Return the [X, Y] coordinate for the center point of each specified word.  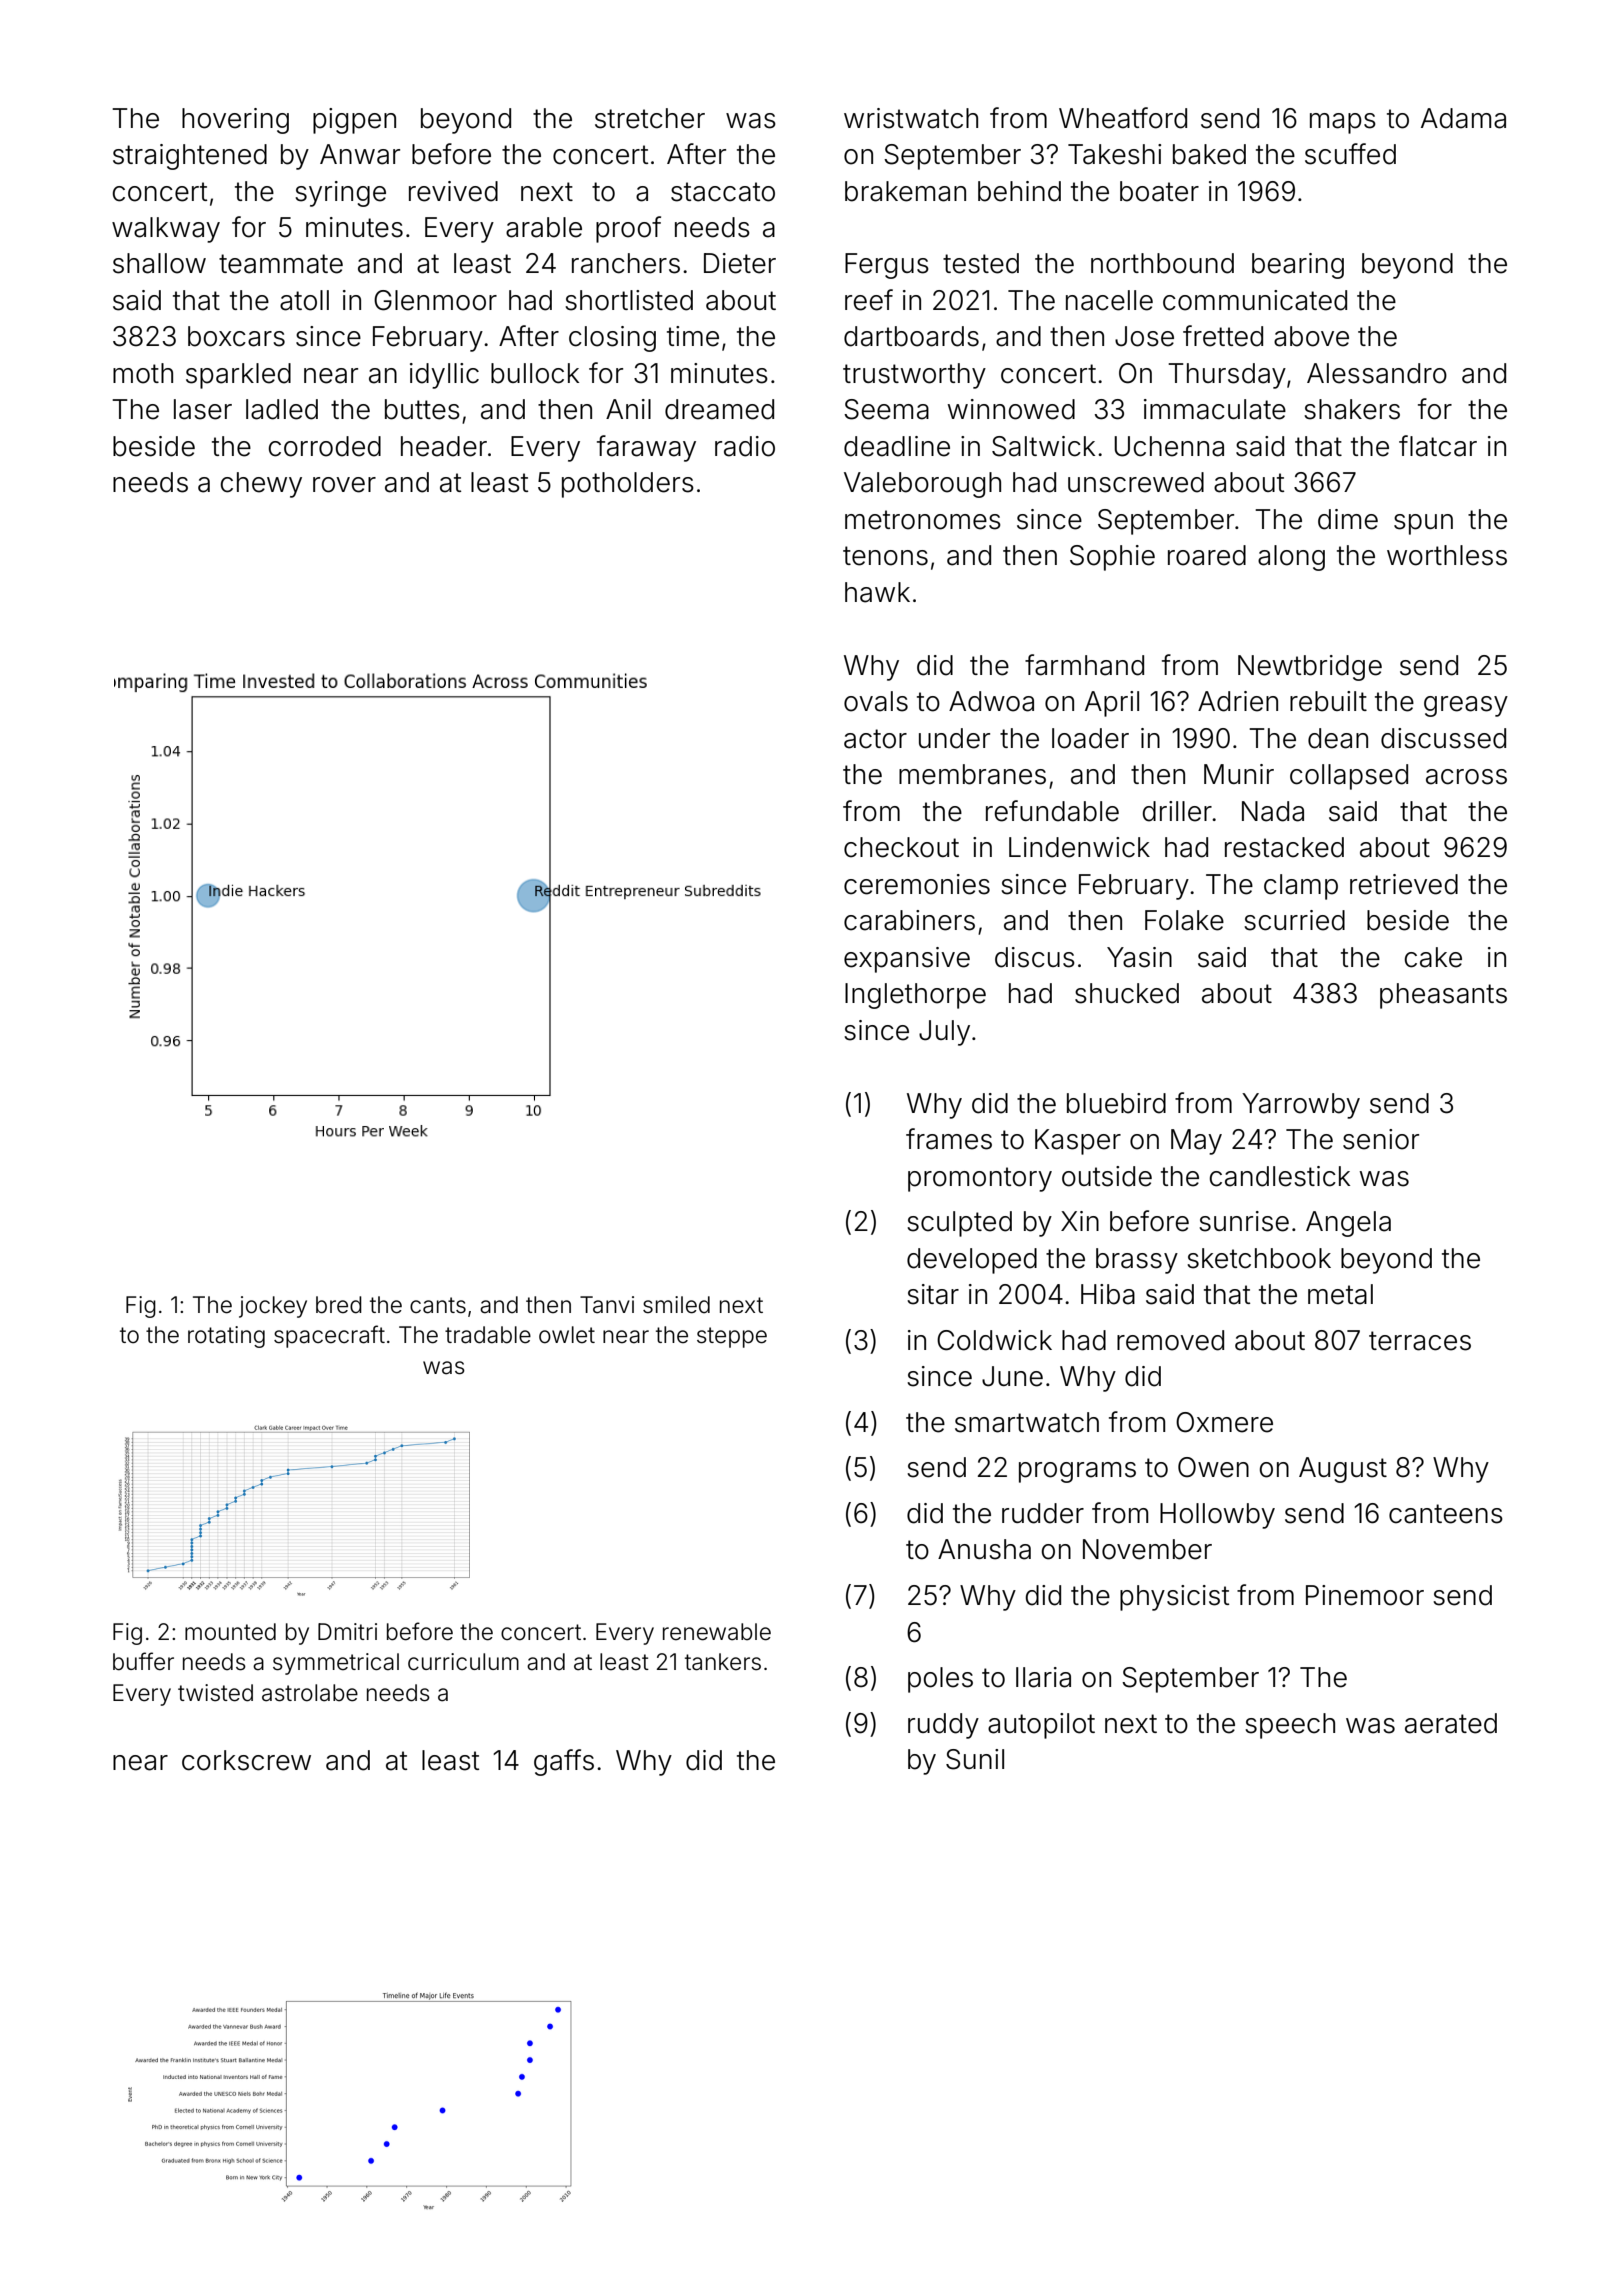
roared [1207, 555]
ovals [876, 701]
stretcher [650, 118]
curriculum [463, 1661]
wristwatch [911, 118]
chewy [261, 485]
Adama [1463, 118]
